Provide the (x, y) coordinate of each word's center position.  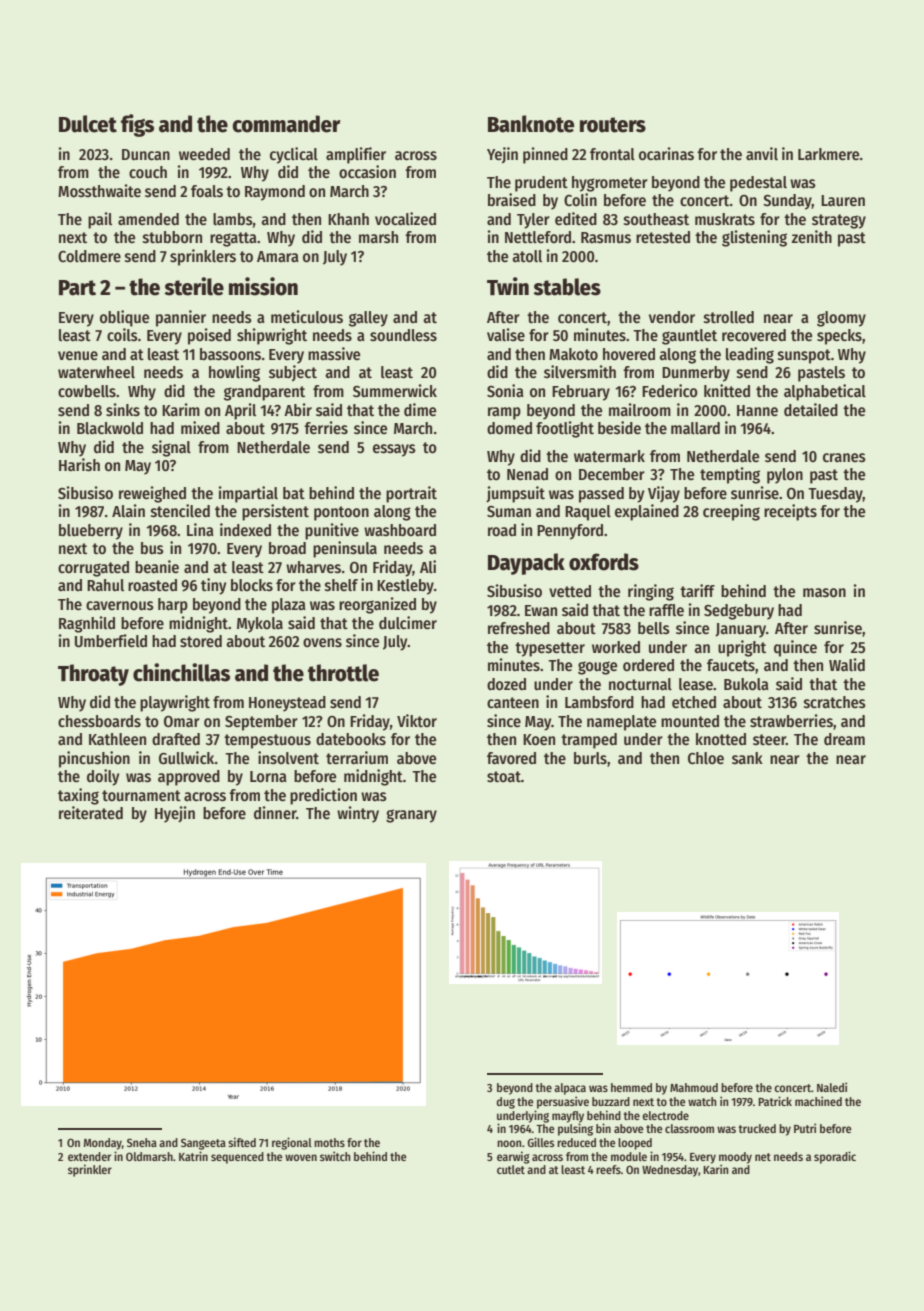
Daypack (526, 564)
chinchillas (181, 672)
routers (613, 125)
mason (824, 593)
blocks (252, 585)
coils (122, 334)
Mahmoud (694, 1087)
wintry (358, 814)
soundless (403, 335)
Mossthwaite (99, 191)
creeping (731, 512)
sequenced (237, 1158)
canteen (513, 702)
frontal (612, 154)
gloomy (841, 319)
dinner (275, 812)
